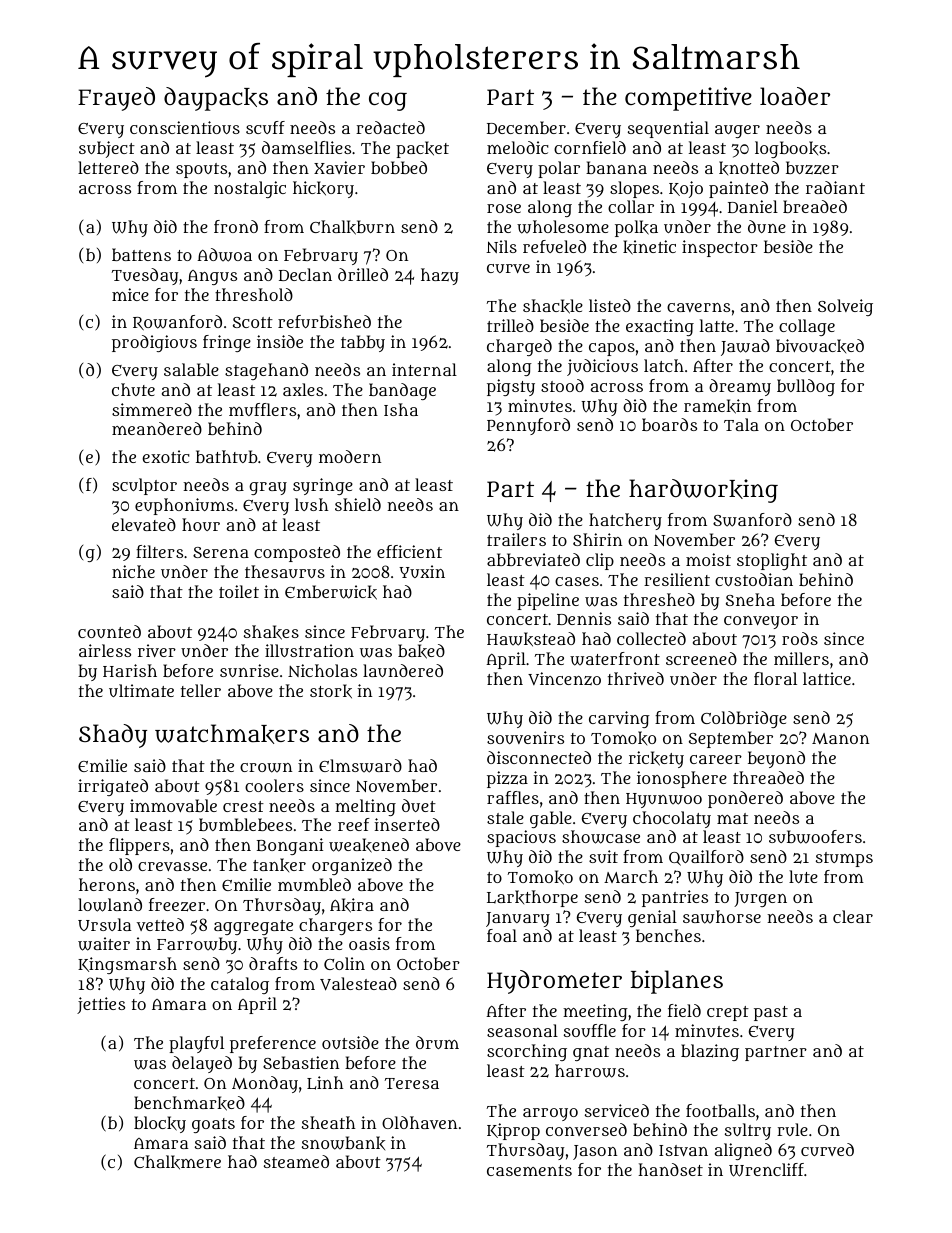 Image resolution: width=952 pixels, height=1233 pixels. What do you see at coordinates (421, 651) in the screenshot?
I see `baked` at bounding box center [421, 651].
